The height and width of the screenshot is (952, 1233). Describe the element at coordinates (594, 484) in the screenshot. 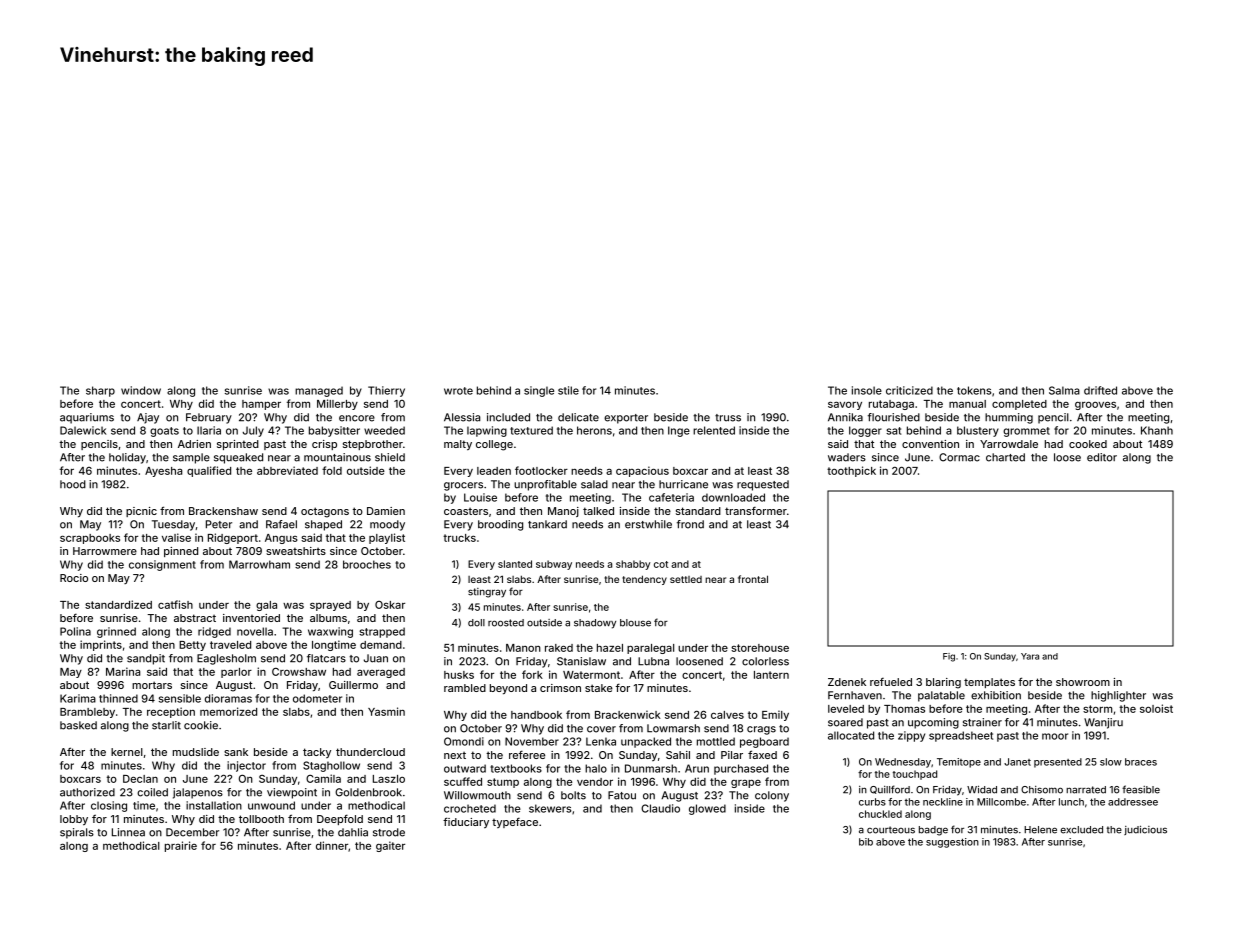

I see `salad` at that location.
